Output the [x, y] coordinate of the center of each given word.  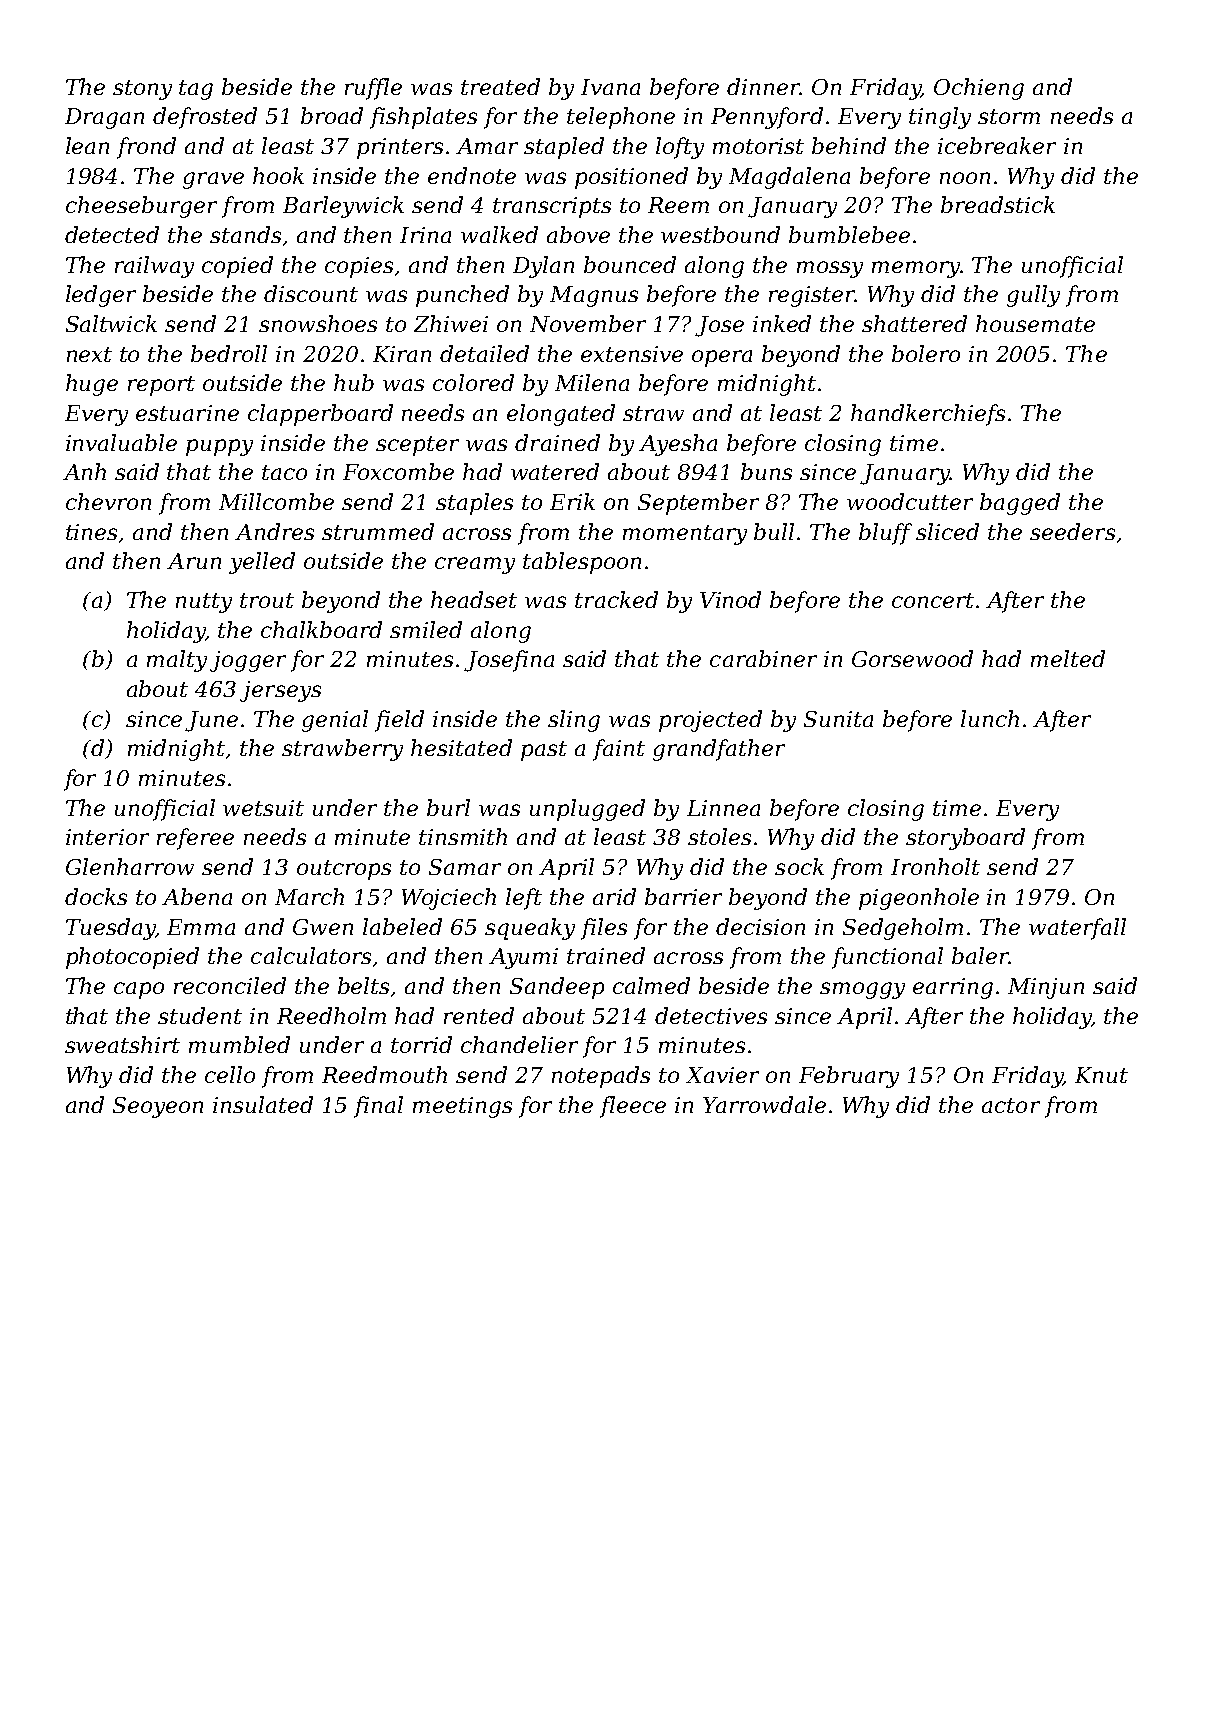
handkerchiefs [928, 415]
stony [142, 90]
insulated [263, 1104]
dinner [763, 86]
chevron [108, 501]
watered [555, 471]
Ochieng [979, 89]
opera [722, 358]
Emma [201, 927]
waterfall [1077, 929]
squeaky [530, 929]
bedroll [229, 353]
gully [1033, 296]
